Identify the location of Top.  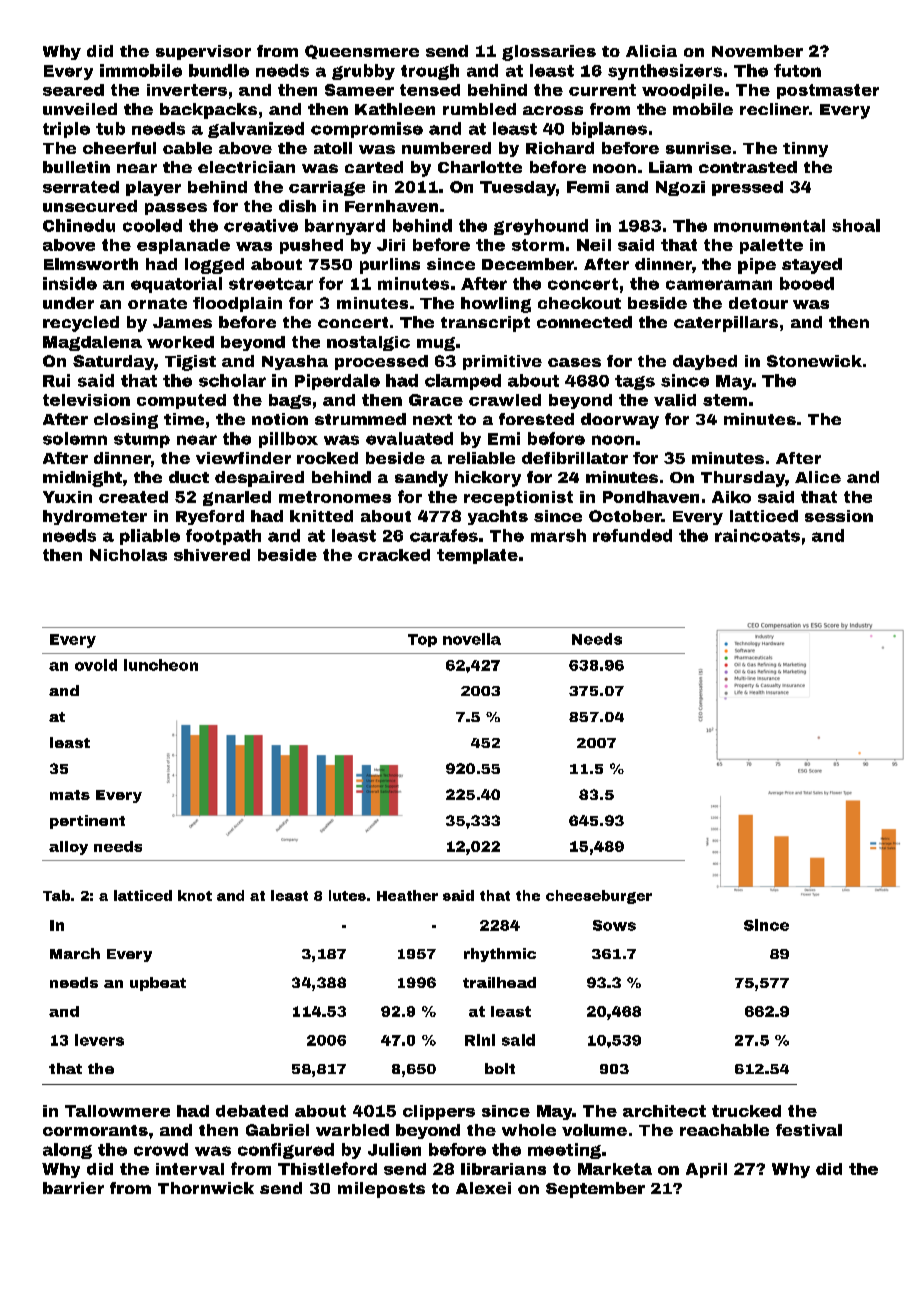
(422, 640).
